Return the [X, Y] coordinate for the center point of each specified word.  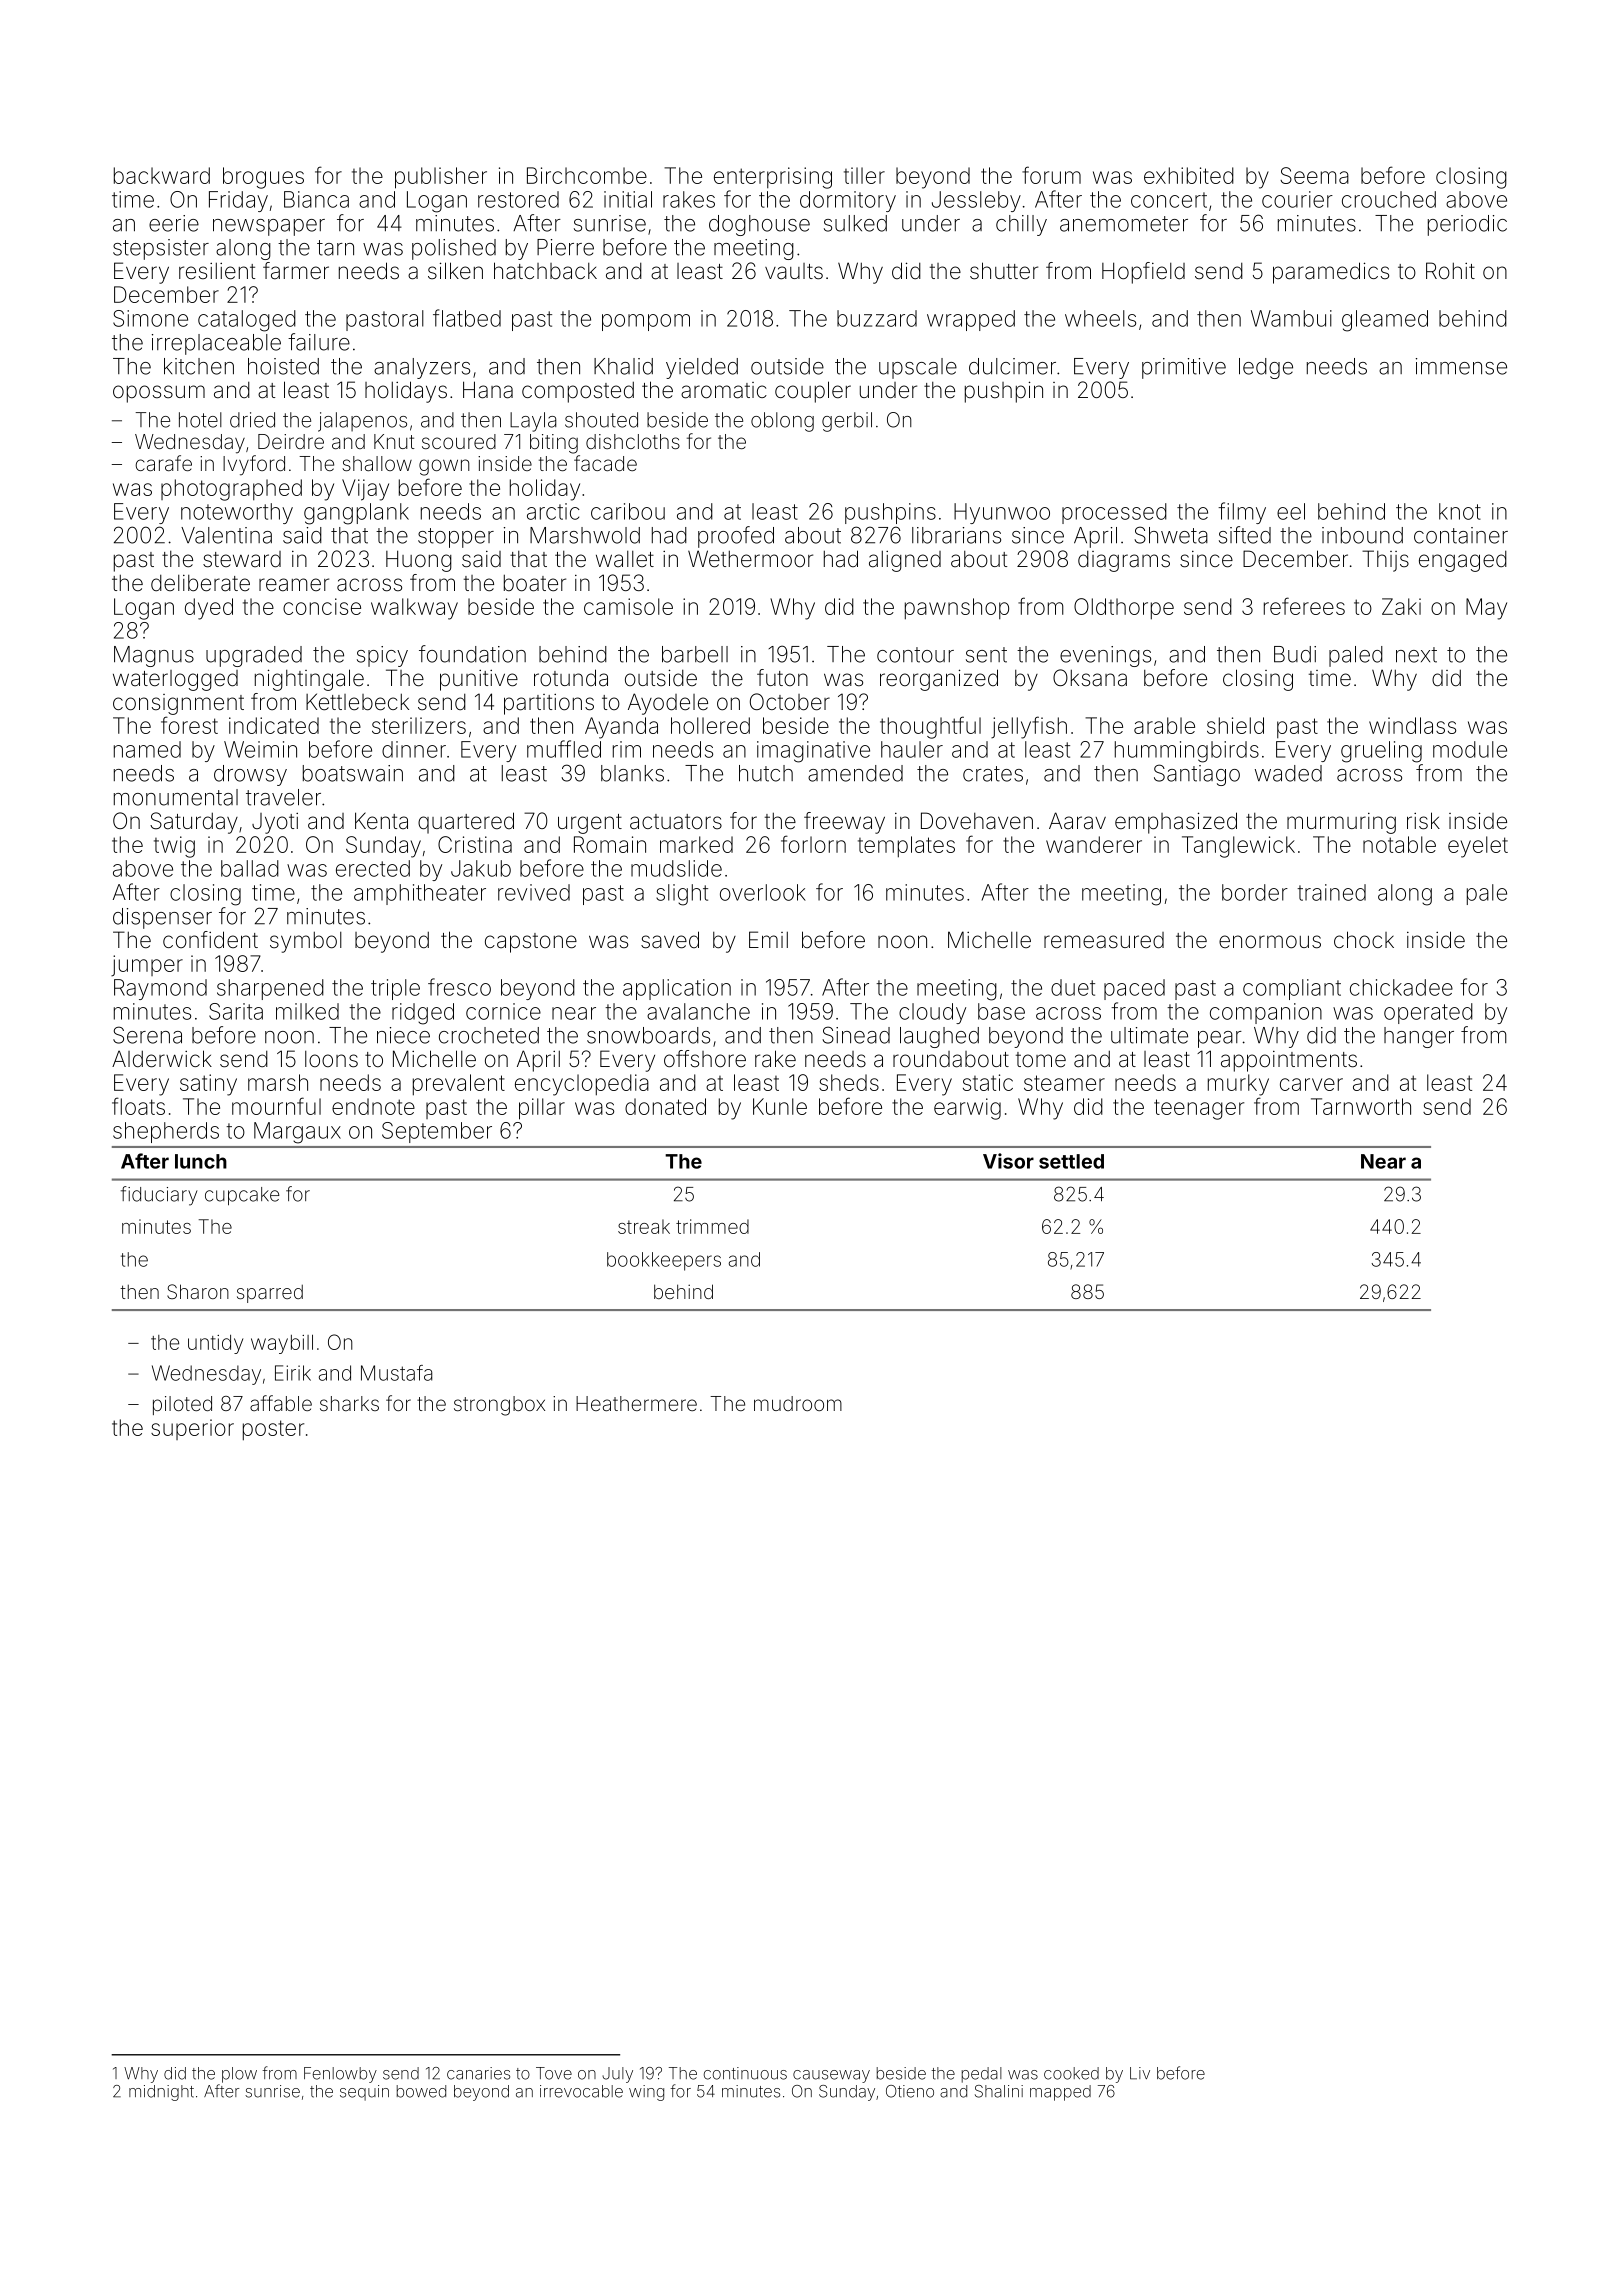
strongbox [499, 1406]
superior [192, 1429]
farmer [296, 271]
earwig [967, 1109]
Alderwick [162, 1059]
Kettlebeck [357, 702]
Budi [1295, 654]
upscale [918, 368]
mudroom [798, 1403]
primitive [1184, 368]
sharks [349, 1403]
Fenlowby [340, 2075]
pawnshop [957, 609]
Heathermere [636, 1403]
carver [1311, 1084]
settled [1071, 1161]
